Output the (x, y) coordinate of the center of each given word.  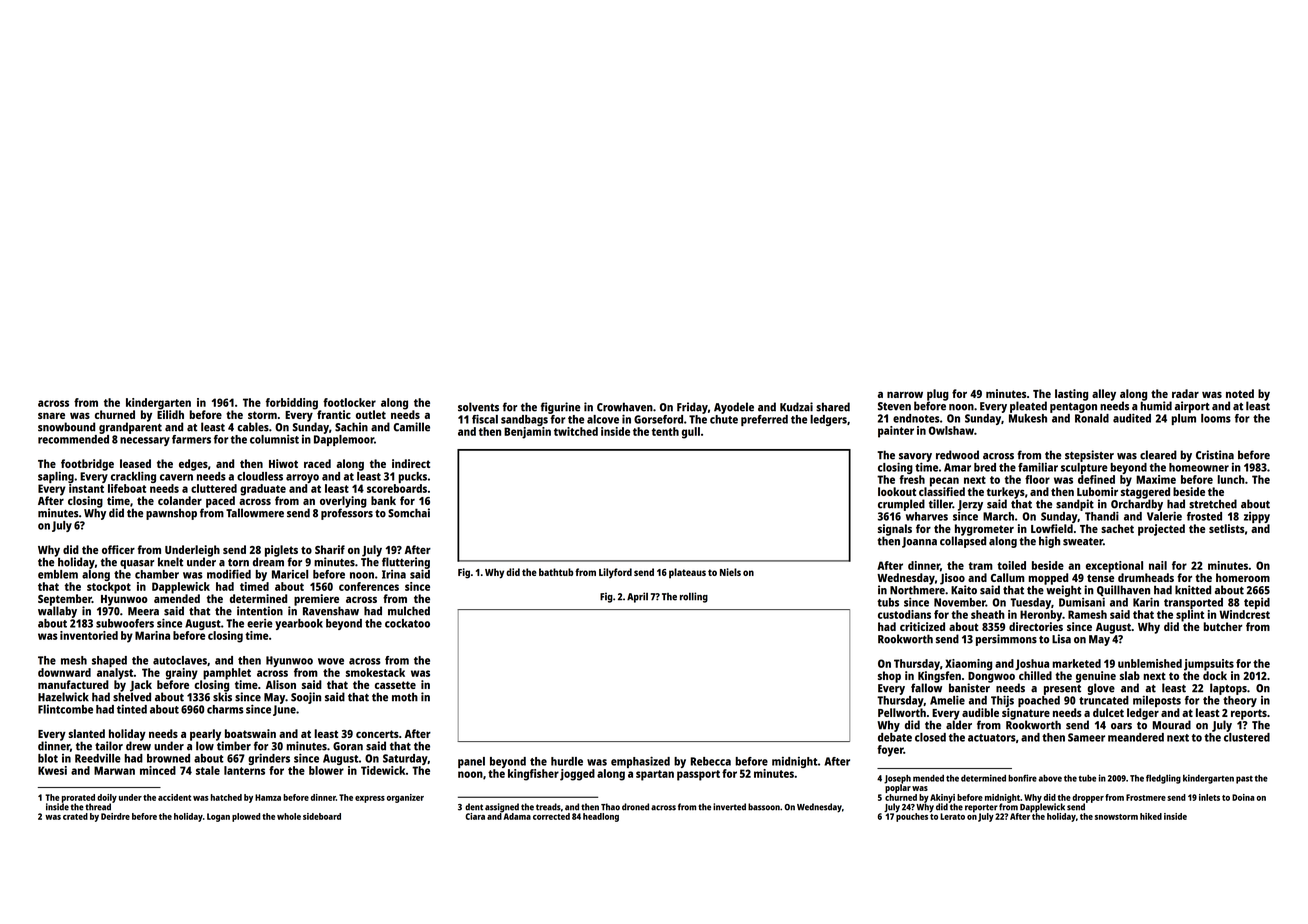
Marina (152, 635)
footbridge (87, 465)
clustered (1247, 737)
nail (1158, 565)
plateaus (687, 573)
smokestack (375, 672)
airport (1192, 407)
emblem (58, 574)
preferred (764, 420)
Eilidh (170, 414)
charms (225, 709)
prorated (78, 798)
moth (405, 697)
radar (1185, 393)
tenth (665, 431)
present (1062, 690)
